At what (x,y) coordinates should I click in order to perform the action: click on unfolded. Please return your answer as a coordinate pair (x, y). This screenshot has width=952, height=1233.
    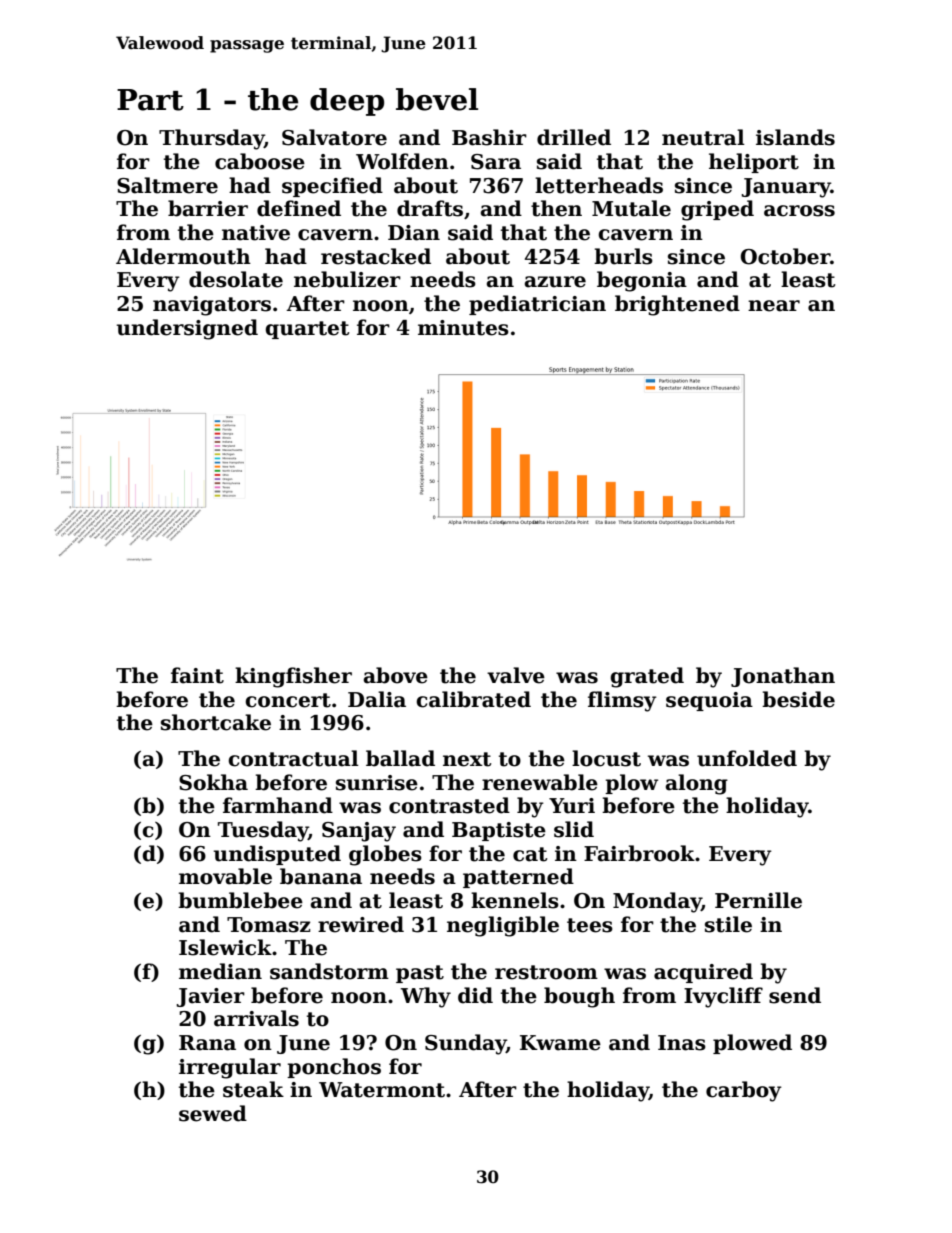
    Looking at the image, I should click on (747, 758).
